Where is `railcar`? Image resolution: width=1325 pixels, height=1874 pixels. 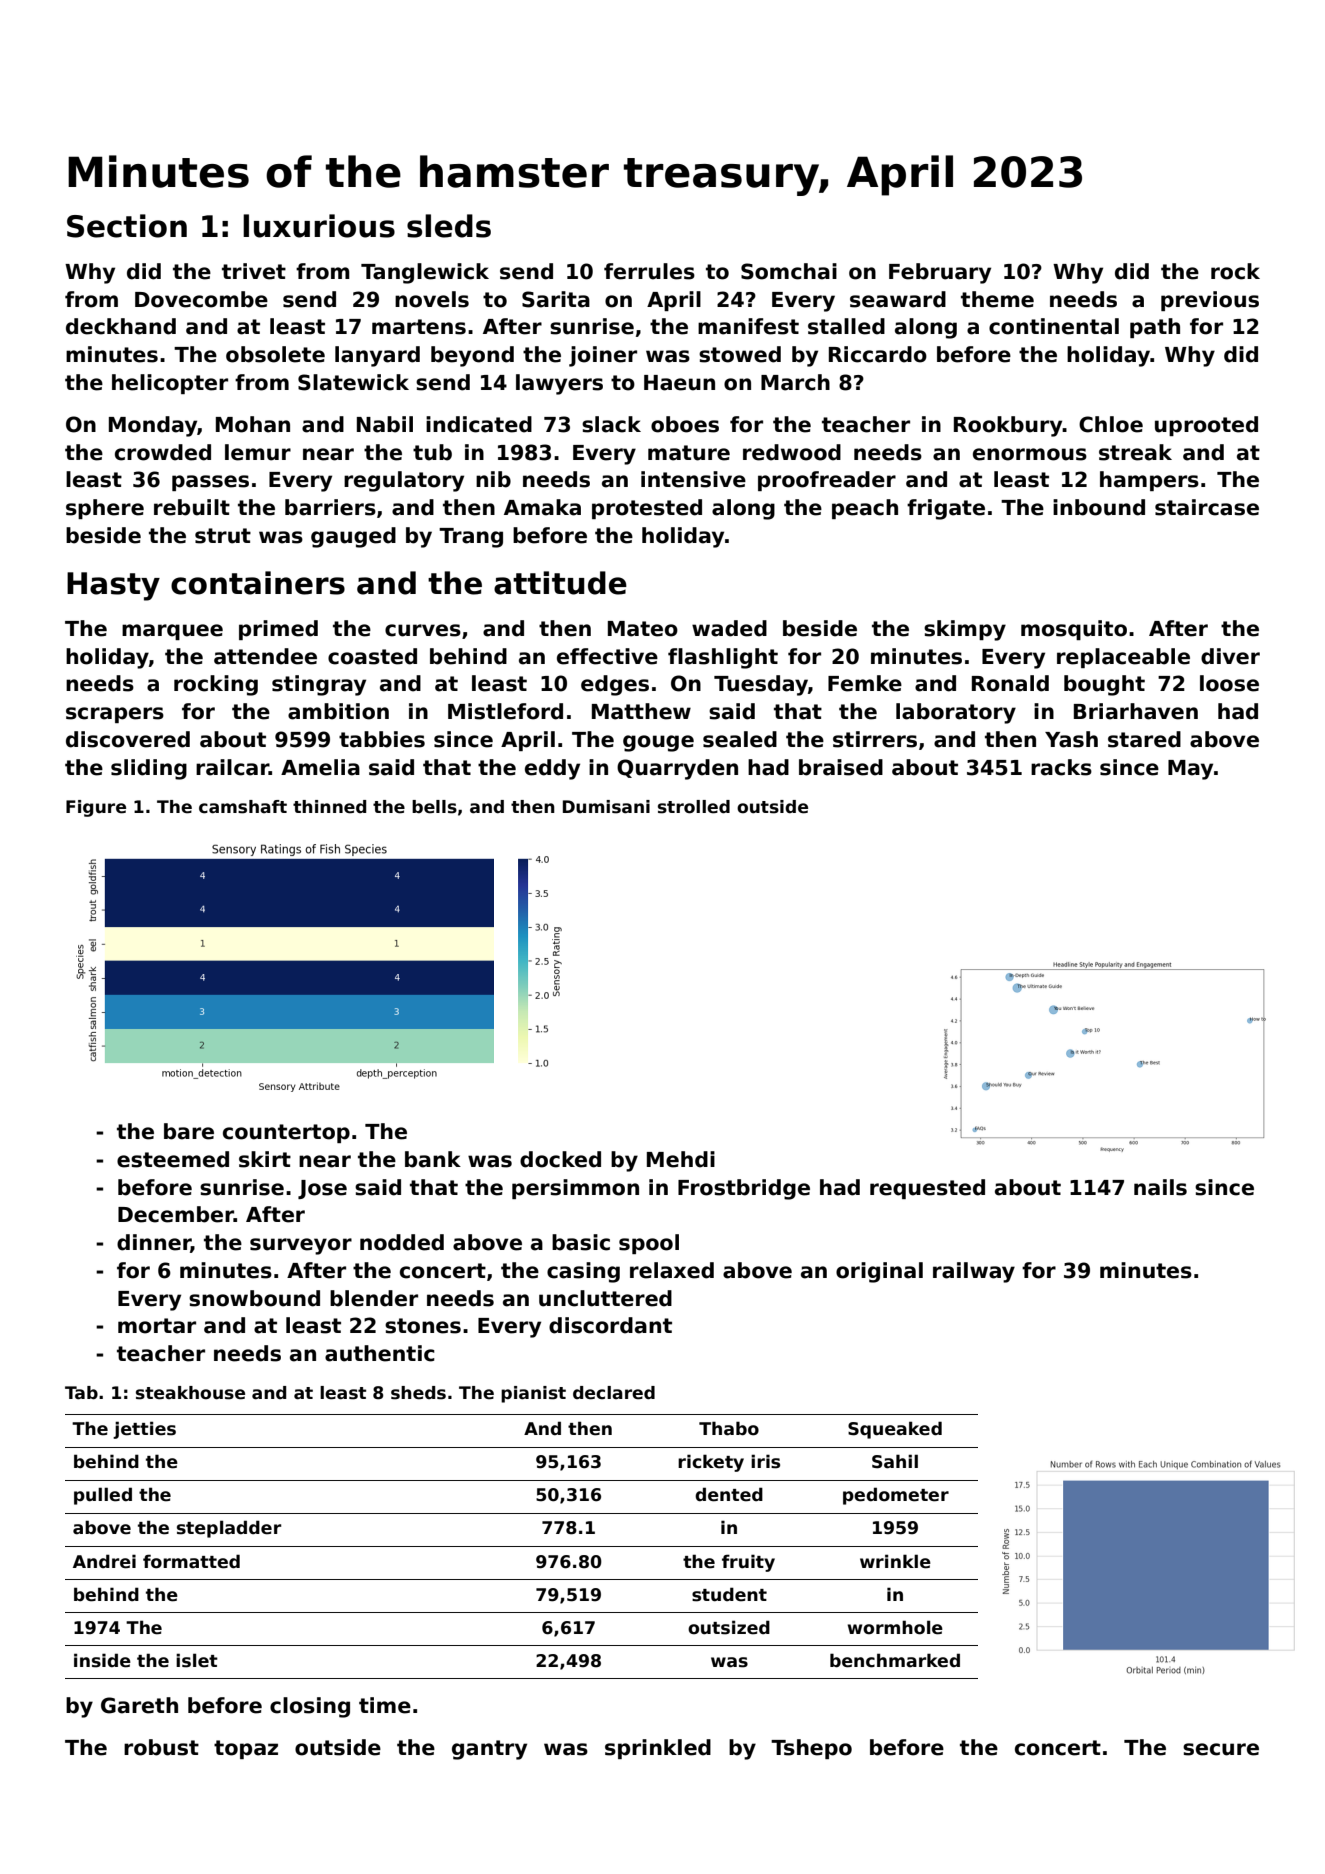
railcar is located at coordinates (232, 767).
